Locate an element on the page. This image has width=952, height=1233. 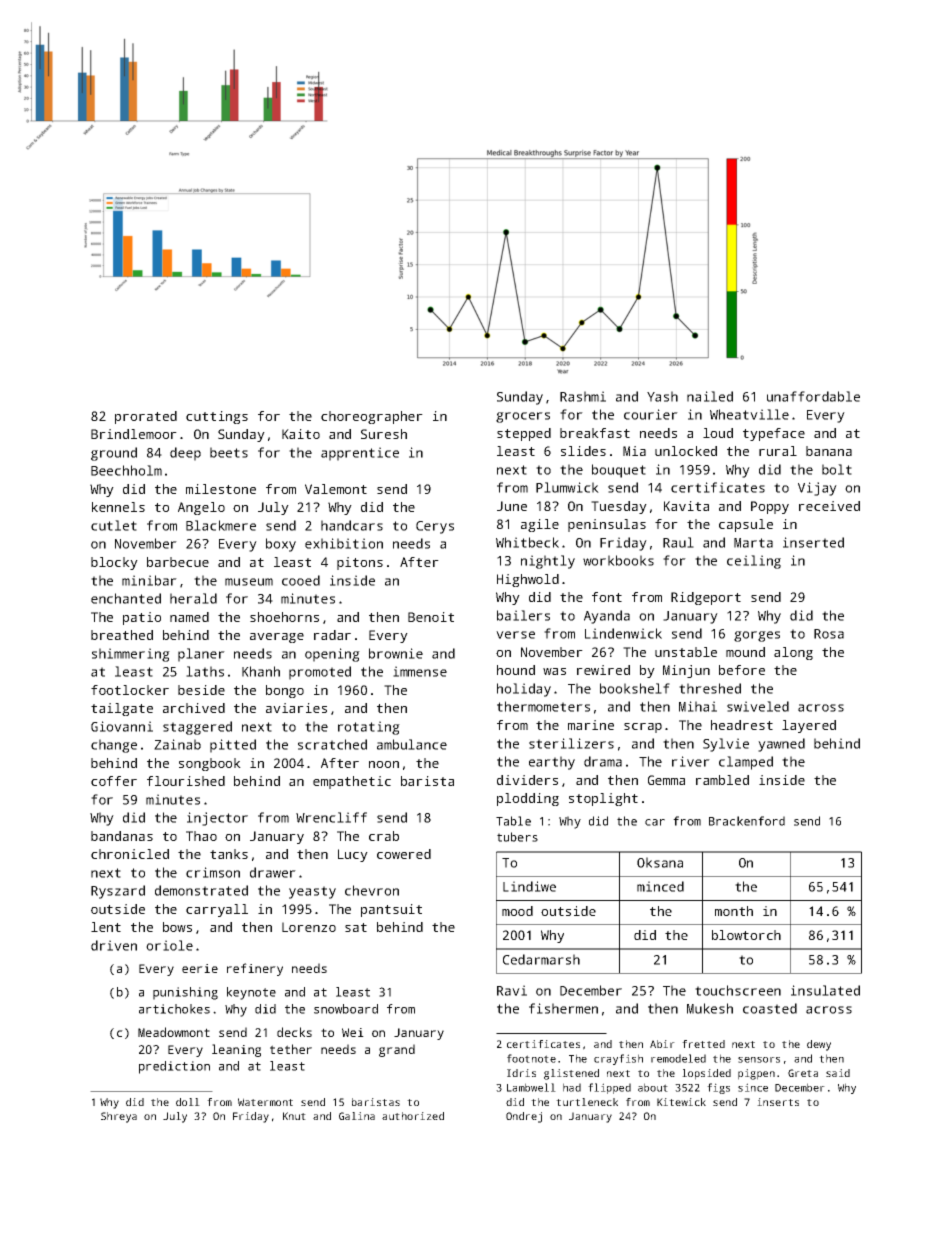
handcars is located at coordinates (352, 525).
